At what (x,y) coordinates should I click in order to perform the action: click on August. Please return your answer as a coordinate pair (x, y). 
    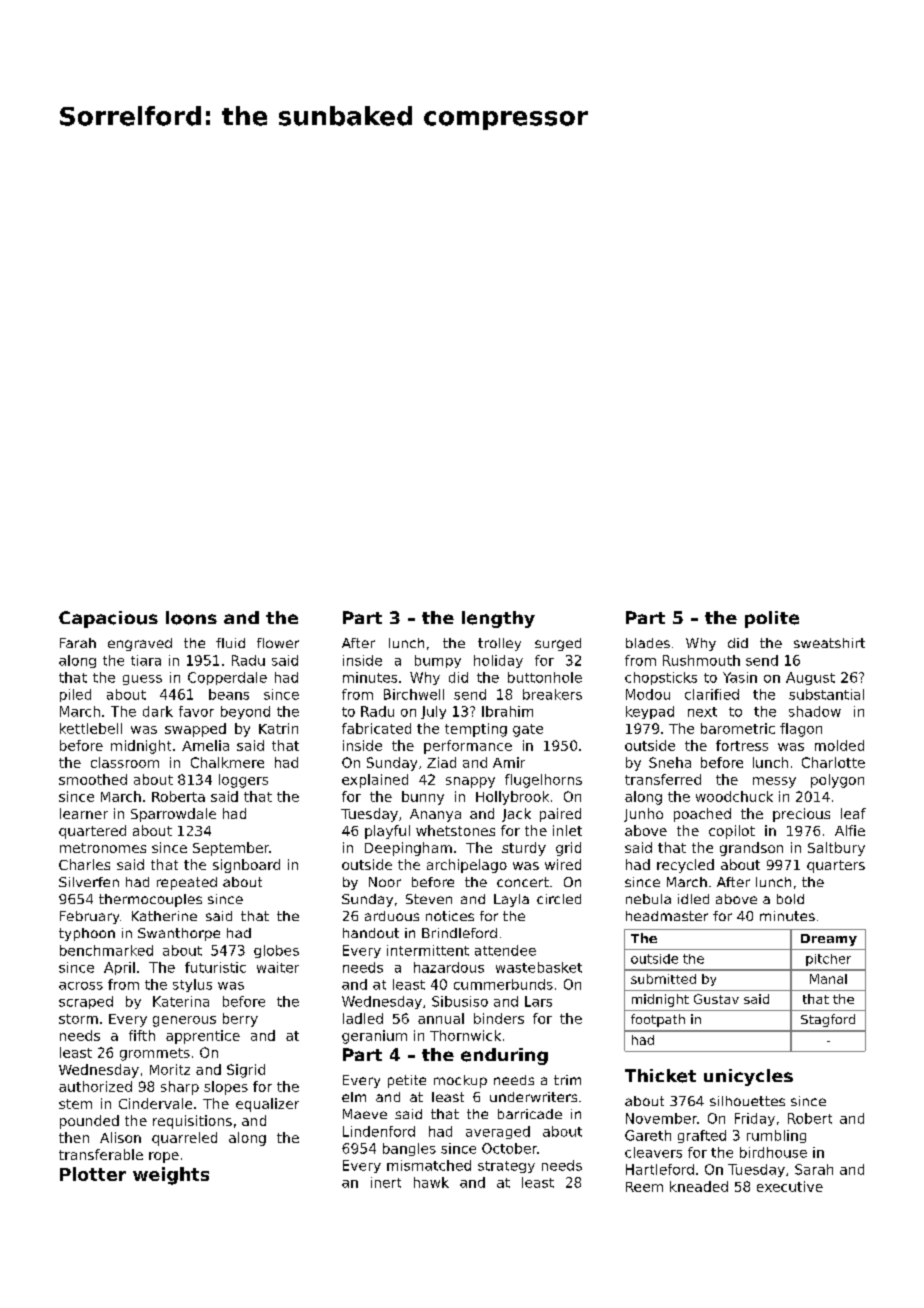
    Looking at the image, I should click on (810, 678).
